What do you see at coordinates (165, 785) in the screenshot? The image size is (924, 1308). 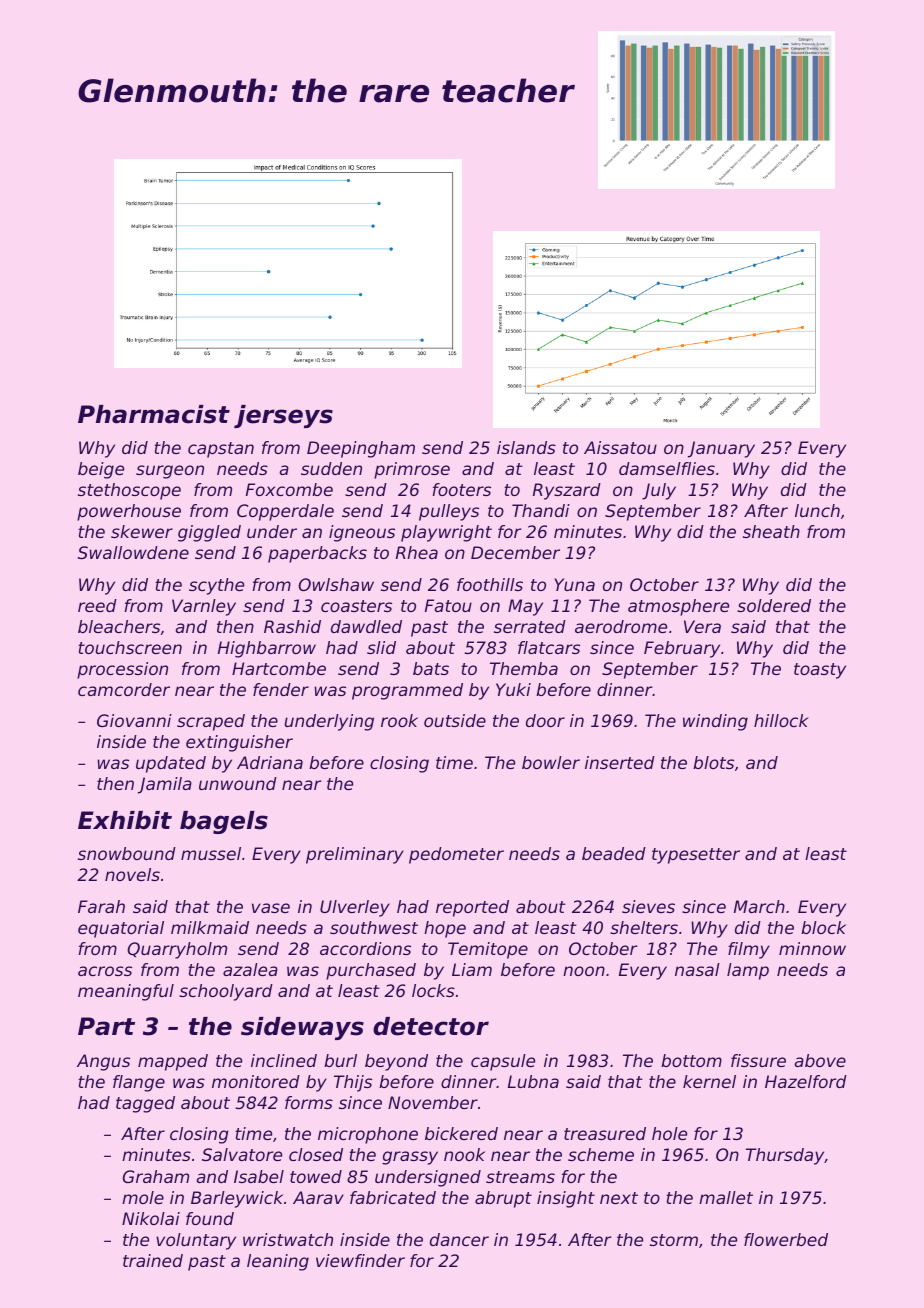 I see `Jamila` at bounding box center [165, 785].
